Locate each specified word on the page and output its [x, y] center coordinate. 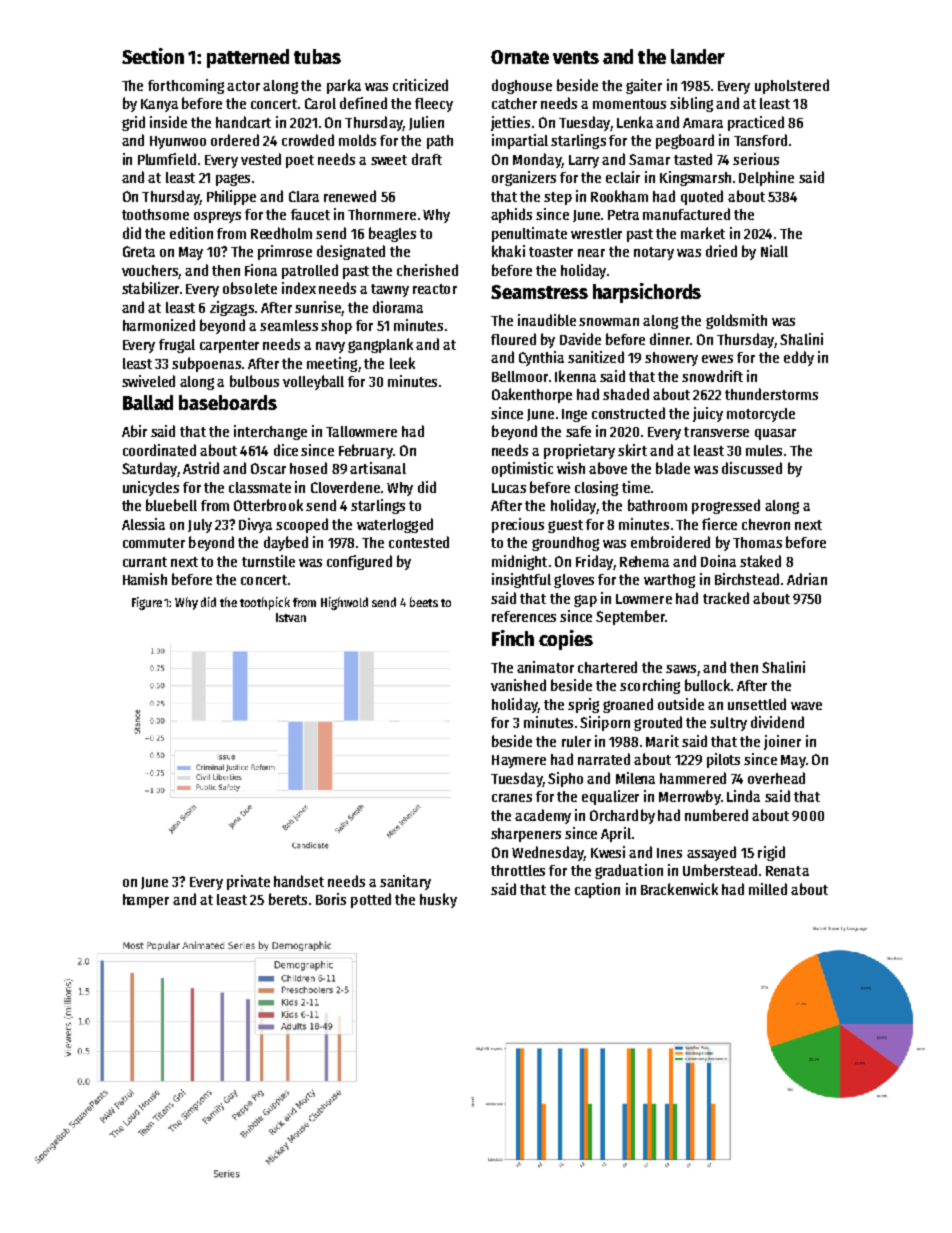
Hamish [145, 579]
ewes [717, 359]
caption [597, 890]
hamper [146, 901]
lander [698, 56]
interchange [270, 432]
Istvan [291, 617]
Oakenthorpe [532, 395]
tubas [317, 56]
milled [768, 889]
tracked [726, 598]
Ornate [520, 57]
